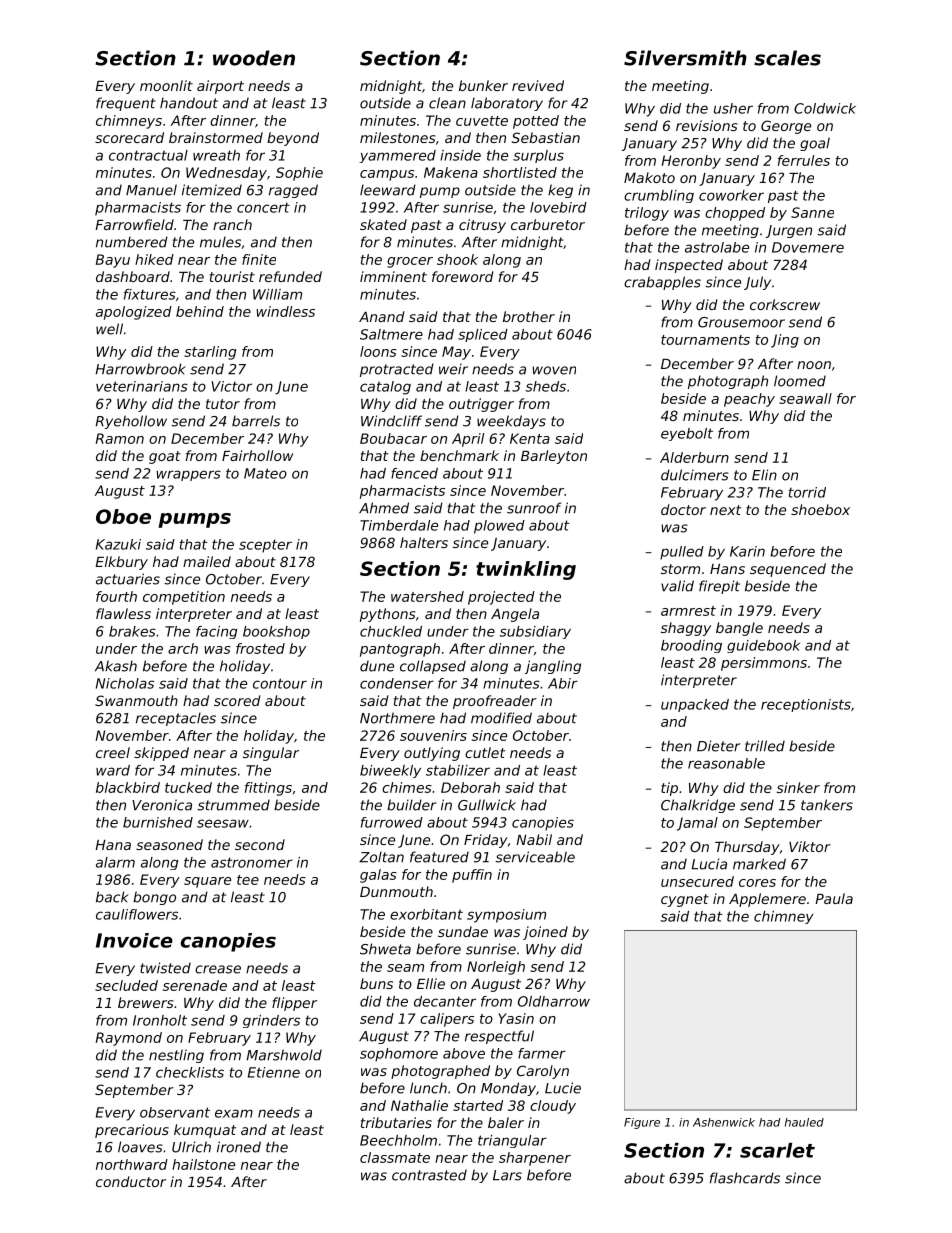  What do you see at coordinates (427, 596) in the screenshot?
I see `watershed` at bounding box center [427, 596].
